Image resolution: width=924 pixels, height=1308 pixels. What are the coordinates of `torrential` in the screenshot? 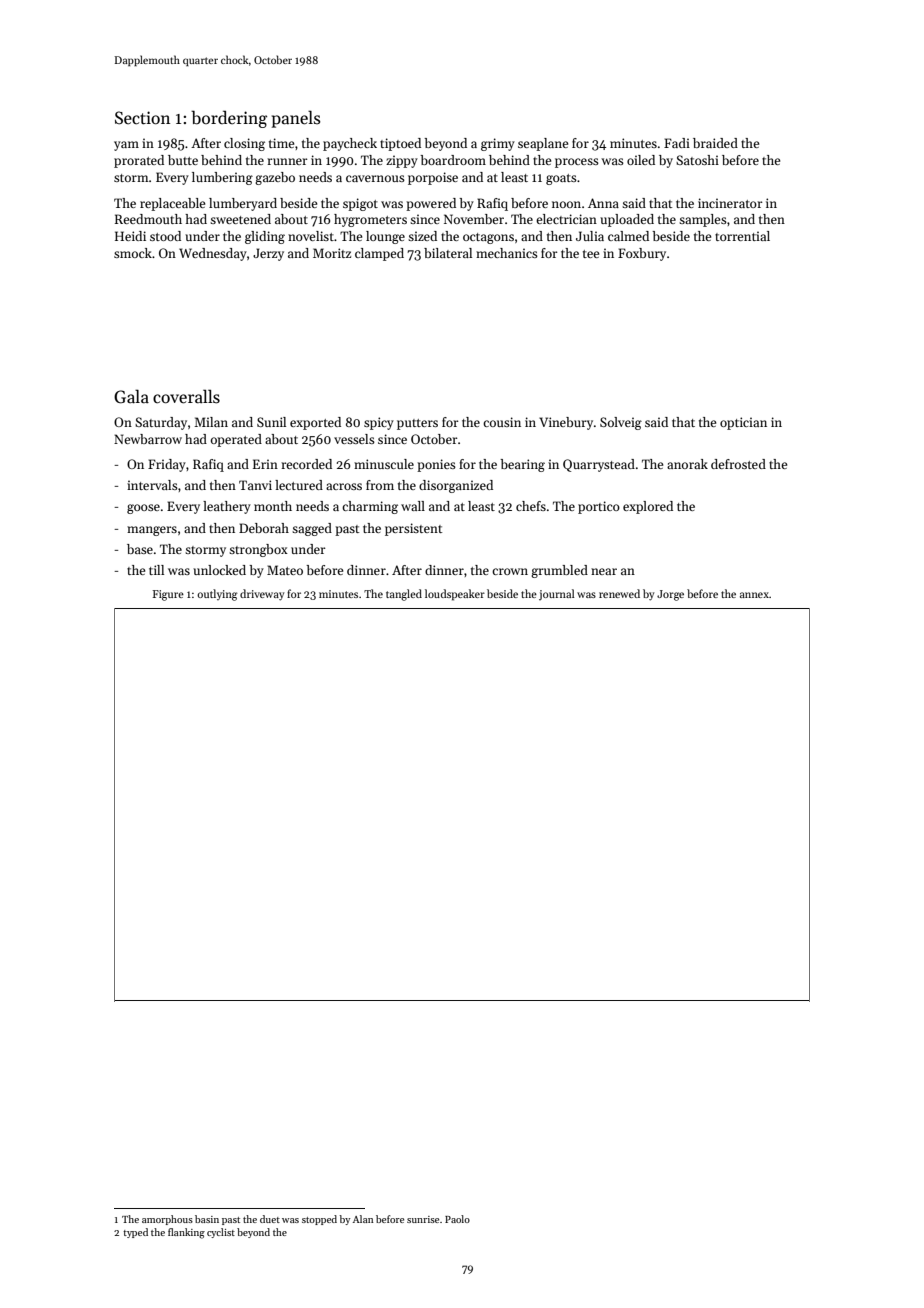 It's located at (742, 236).
